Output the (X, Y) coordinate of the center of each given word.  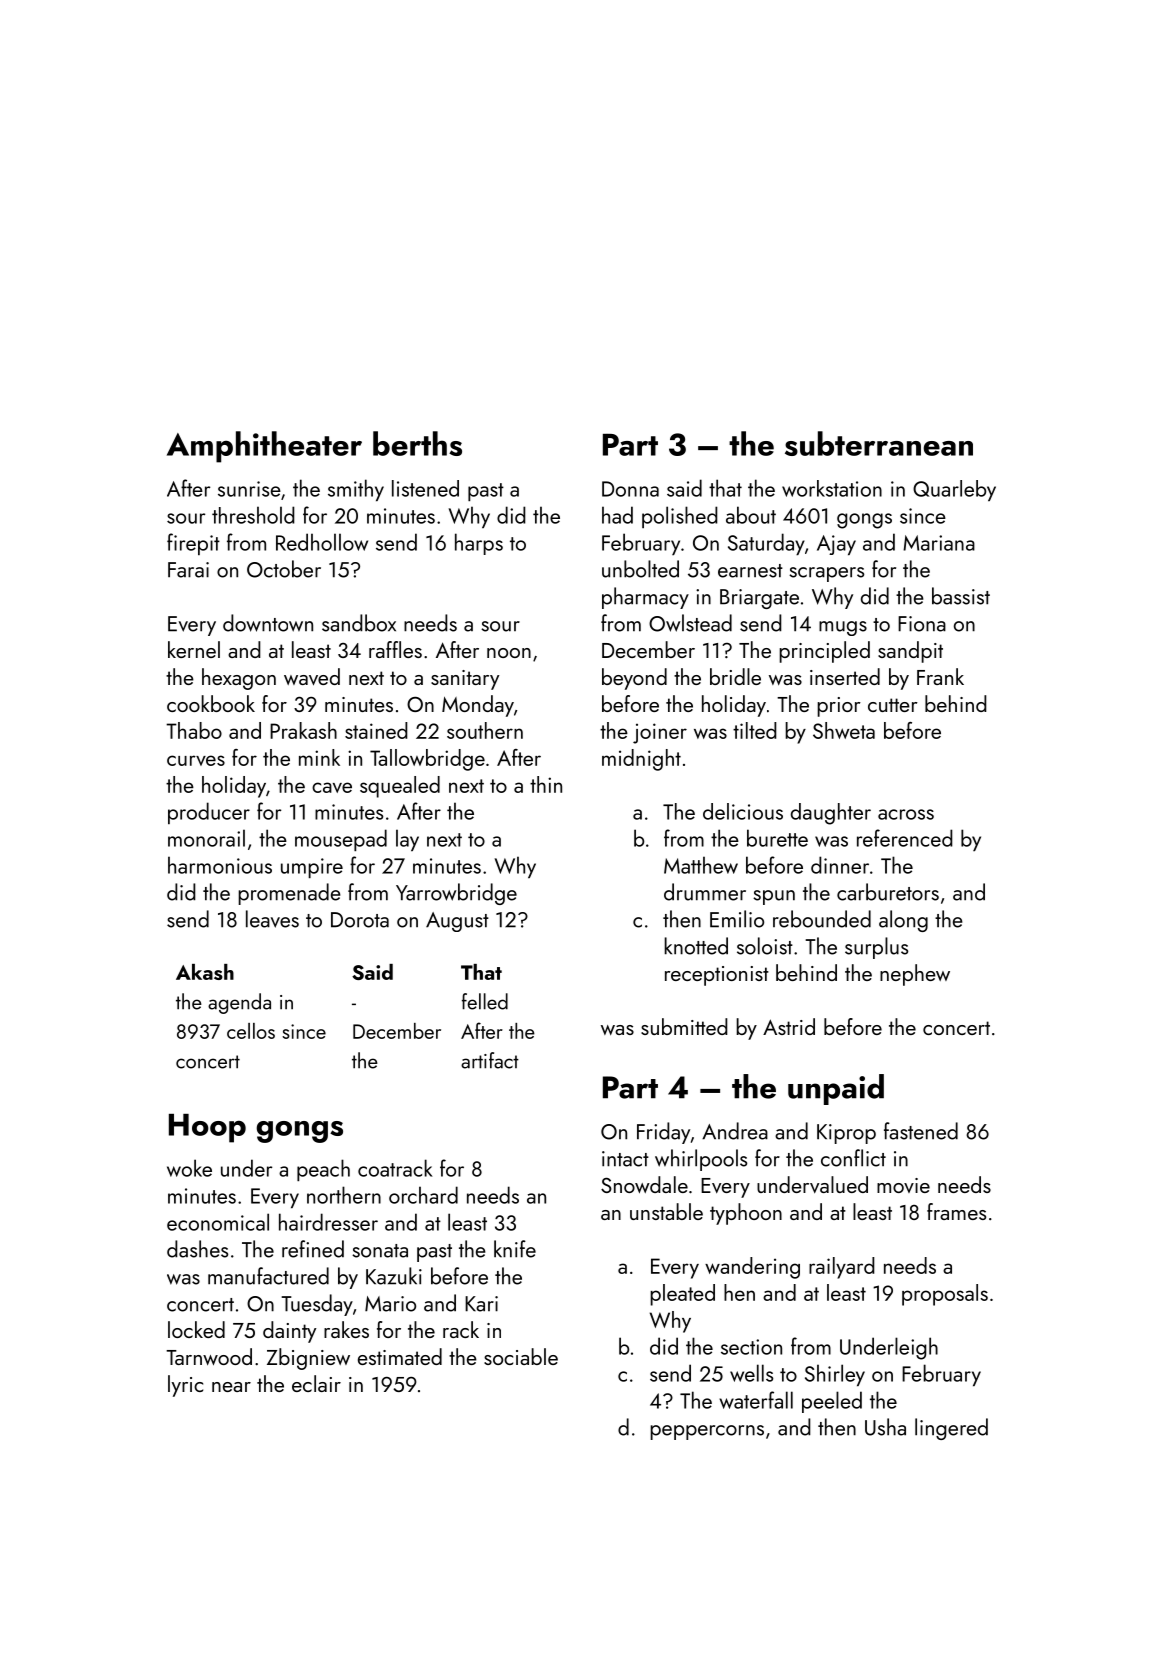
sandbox (359, 623)
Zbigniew (308, 1359)
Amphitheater (264, 447)
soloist (765, 946)
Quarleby (954, 490)
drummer (705, 892)
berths (417, 443)
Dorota (360, 920)
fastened (921, 1131)
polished (680, 517)
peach (323, 1170)
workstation (832, 488)
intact (625, 1159)
